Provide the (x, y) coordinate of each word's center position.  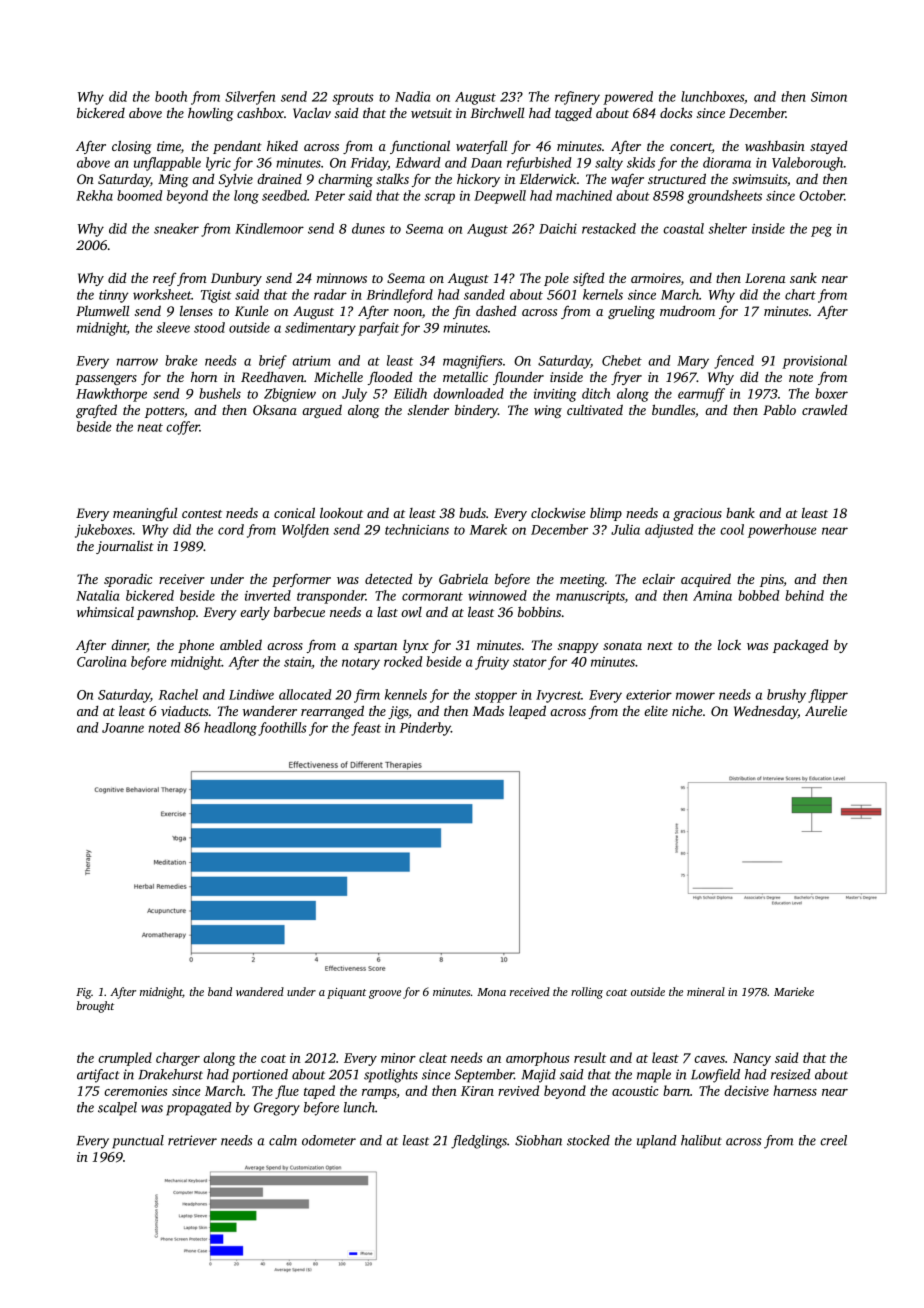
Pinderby (425, 729)
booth (171, 96)
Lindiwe (251, 694)
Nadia (412, 96)
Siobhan (538, 1140)
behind (804, 595)
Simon (829, 97)
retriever (192, 1140)
